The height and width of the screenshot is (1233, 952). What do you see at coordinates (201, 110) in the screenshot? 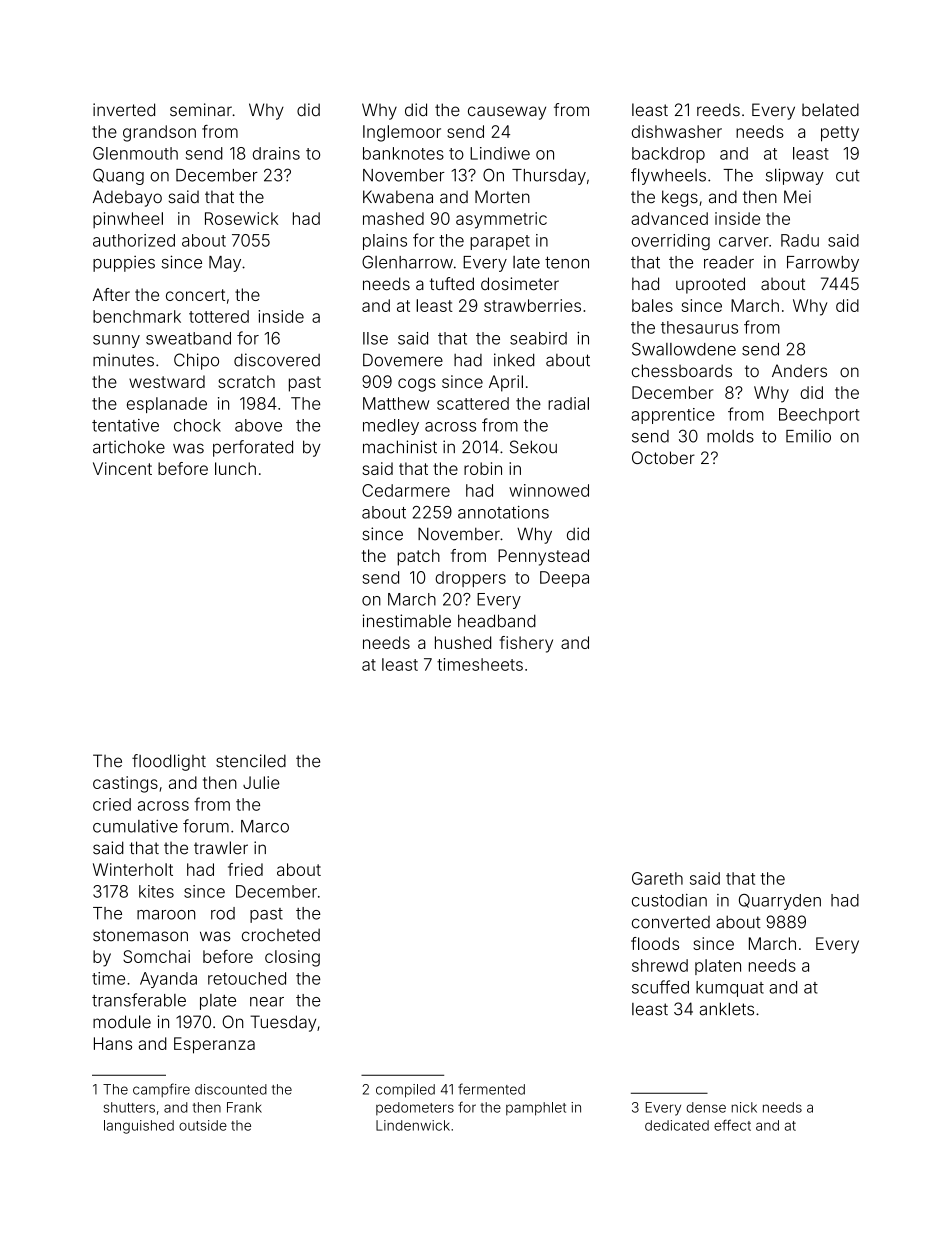
I see `seminar` at bounding box center [201, 110].
